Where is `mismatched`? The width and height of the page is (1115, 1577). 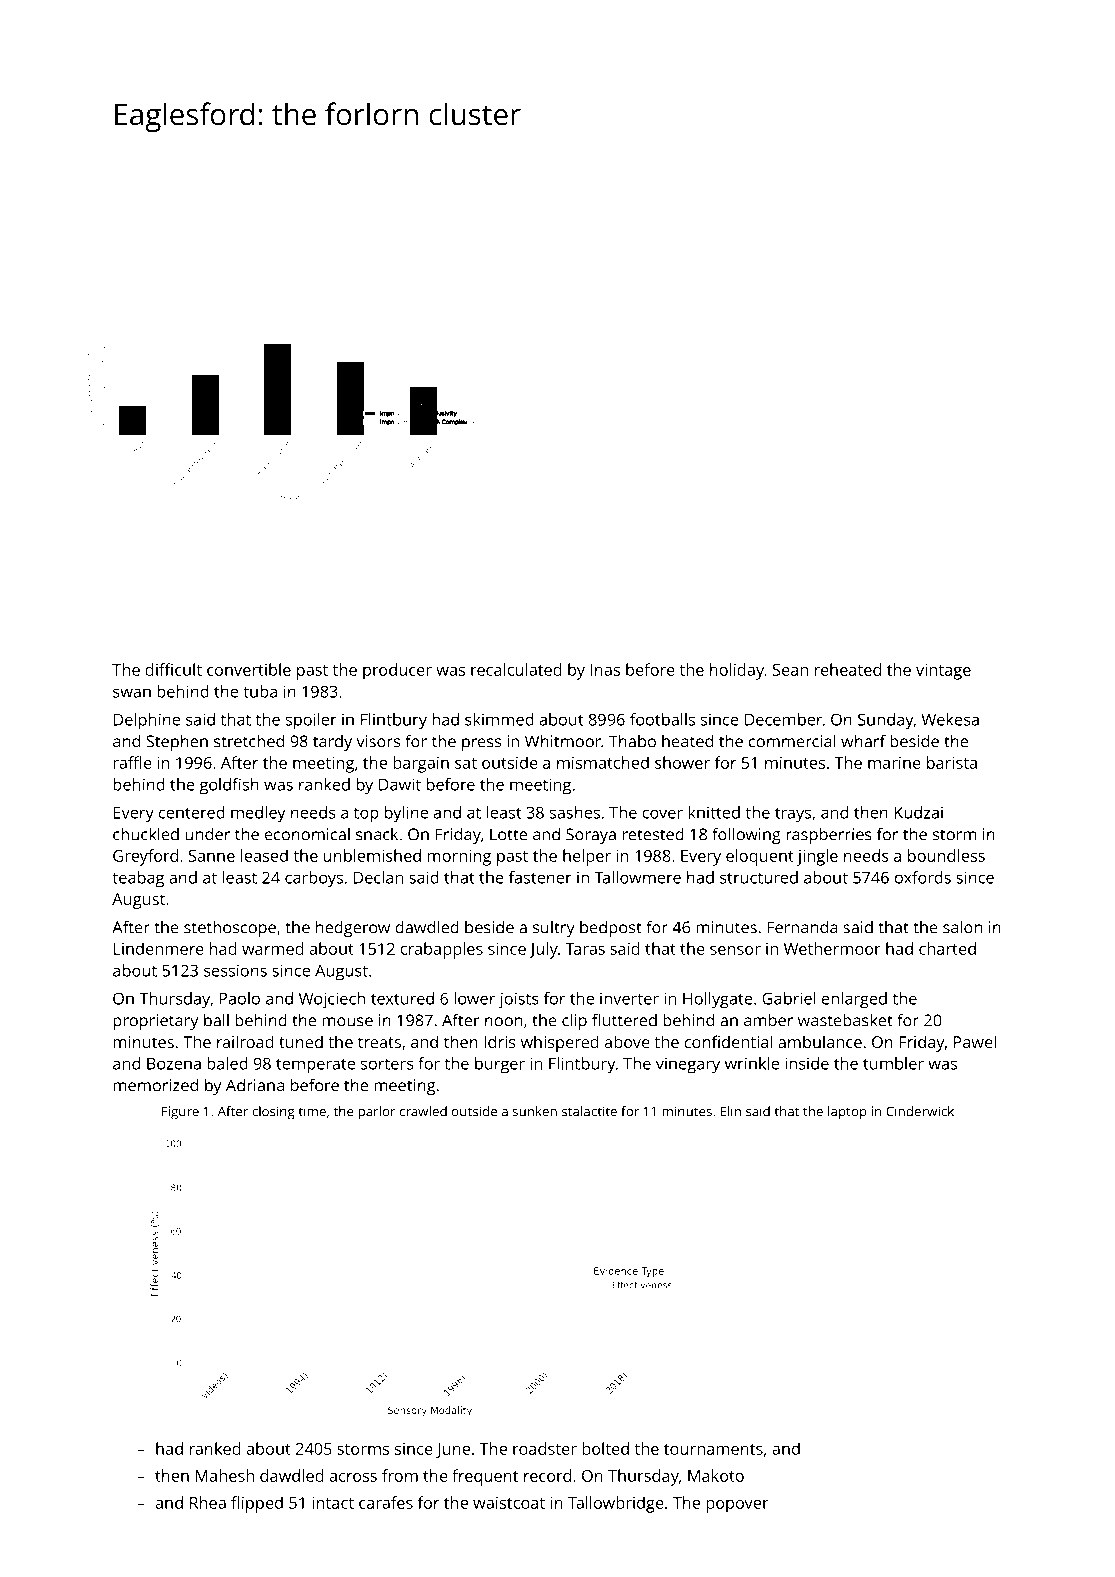
mismatched is located at coordinates (603, 762).
